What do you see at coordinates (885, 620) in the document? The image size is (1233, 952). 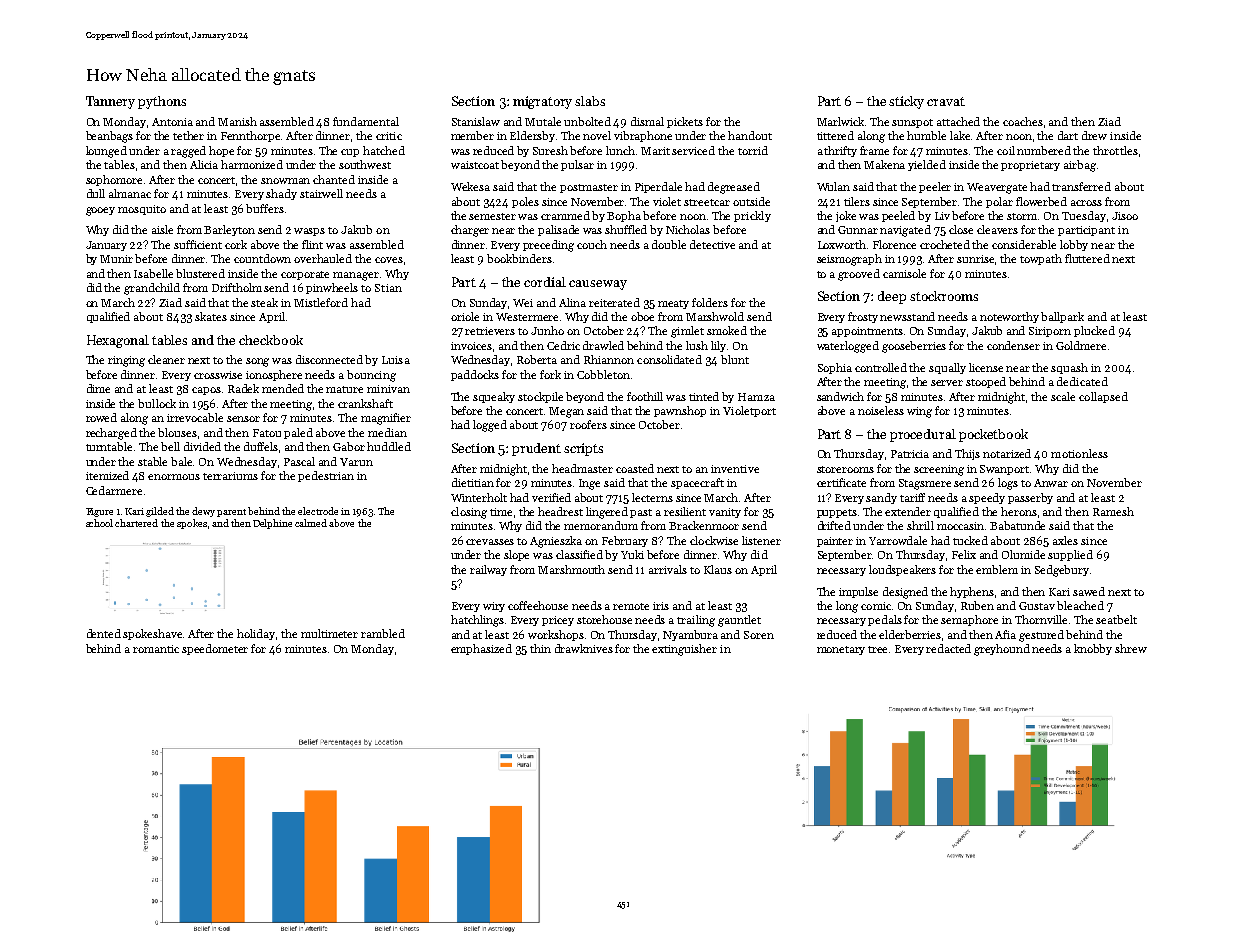 I see `pedals` at bounding box center [885, 620].
